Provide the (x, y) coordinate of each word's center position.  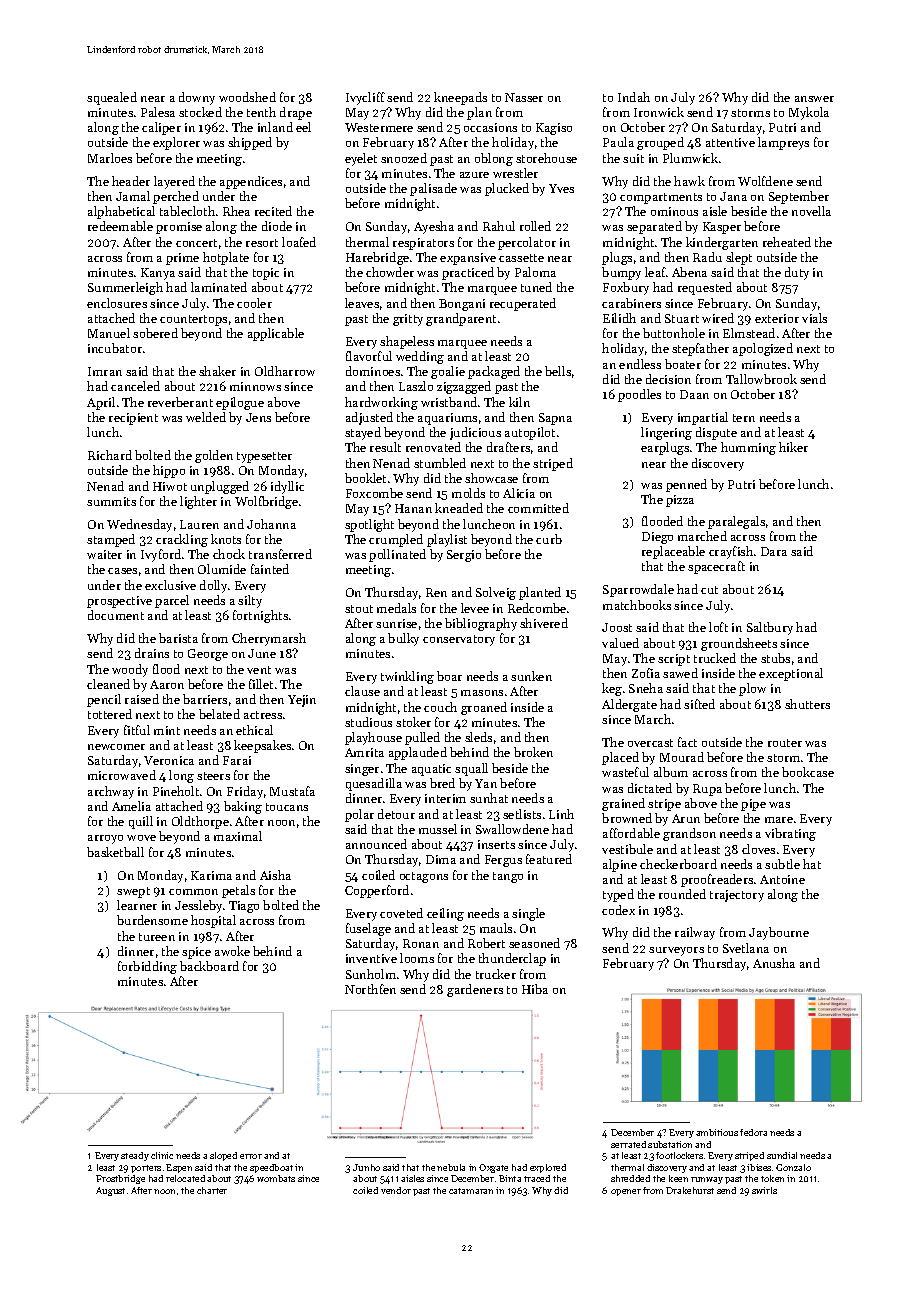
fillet (261, 684)
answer (814, 99)
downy (197, 98)
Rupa (707, 790)
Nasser (524, 97)
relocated (185, 1178)
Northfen (370, 989)
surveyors (676, 951)
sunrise (396, 623)
